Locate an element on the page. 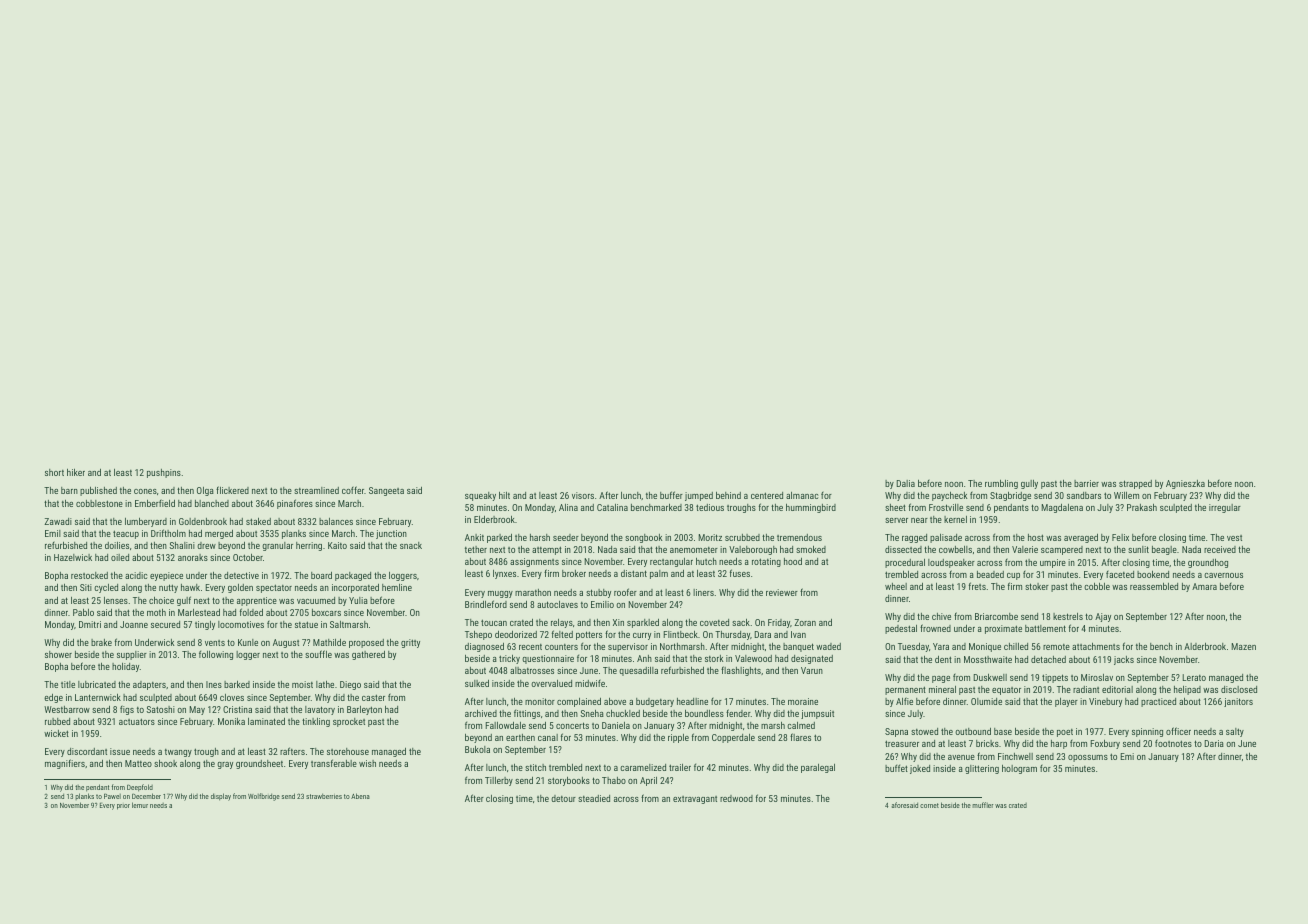  lathe is located at coordinates (325, 684).
